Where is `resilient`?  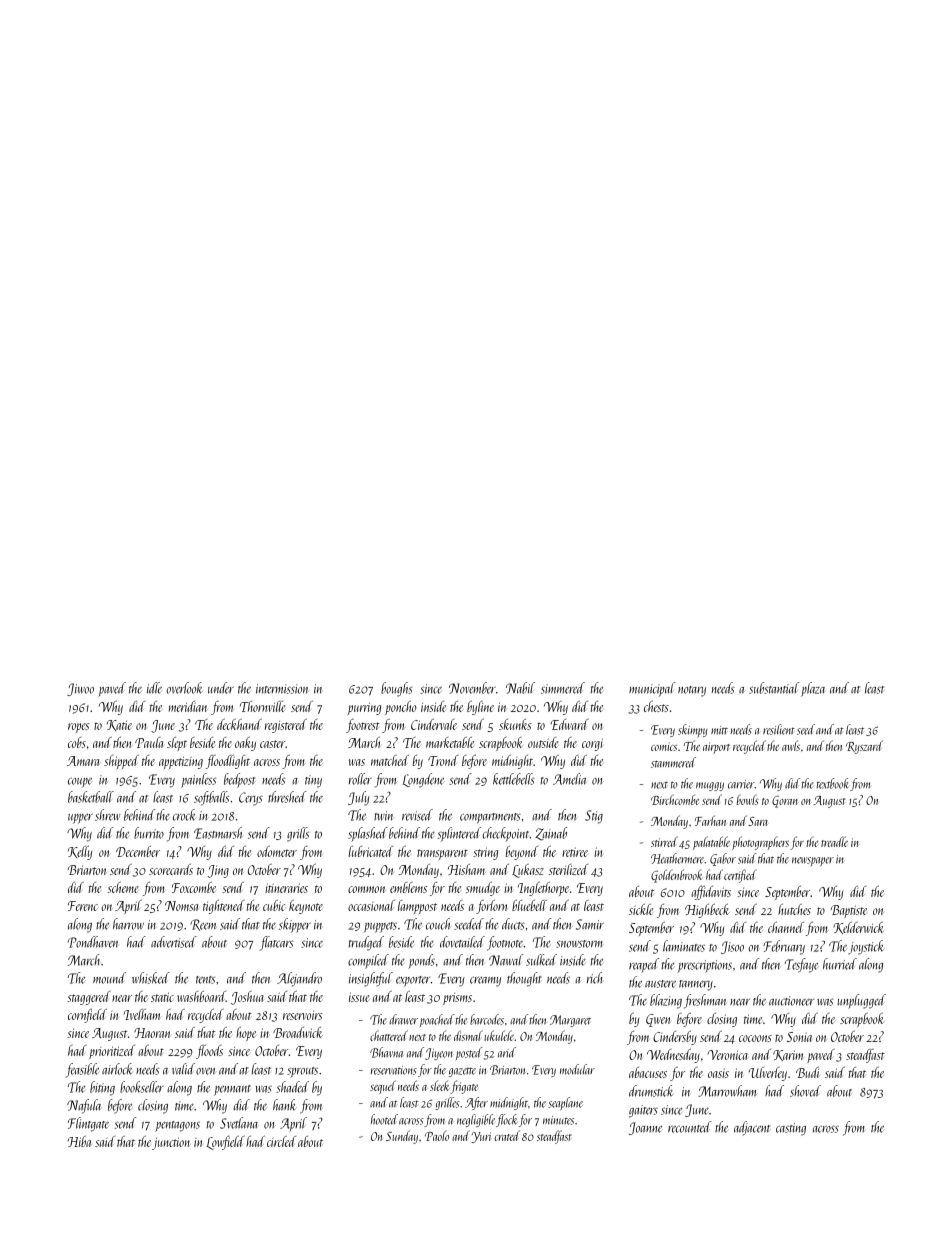 resilient is located at coordinates (779, 729).
